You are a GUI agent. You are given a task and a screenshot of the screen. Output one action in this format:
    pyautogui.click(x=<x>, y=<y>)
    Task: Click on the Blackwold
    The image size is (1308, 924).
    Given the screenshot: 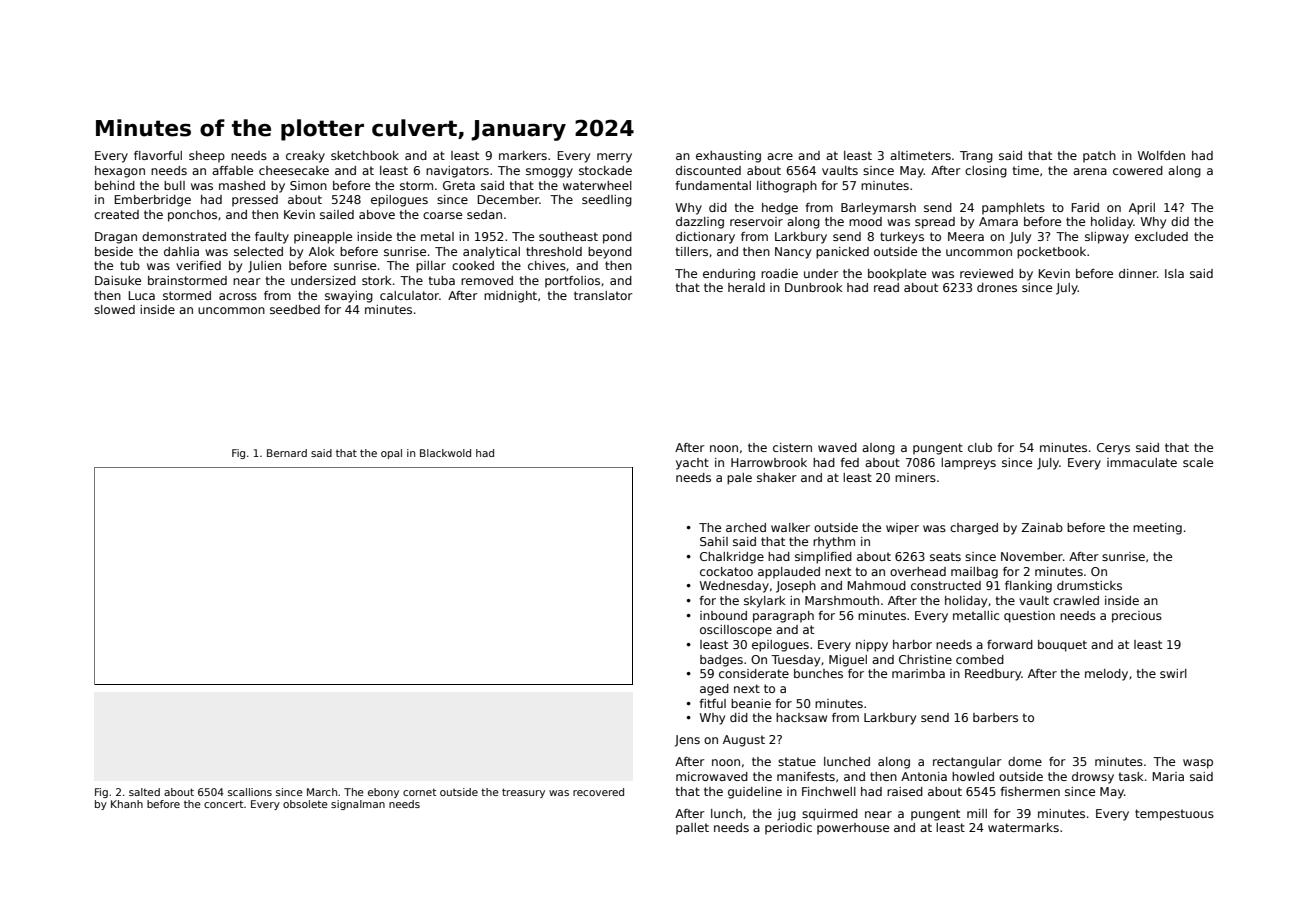 What is the action you would take?
    pyautogui.click(x=445, y=453)
